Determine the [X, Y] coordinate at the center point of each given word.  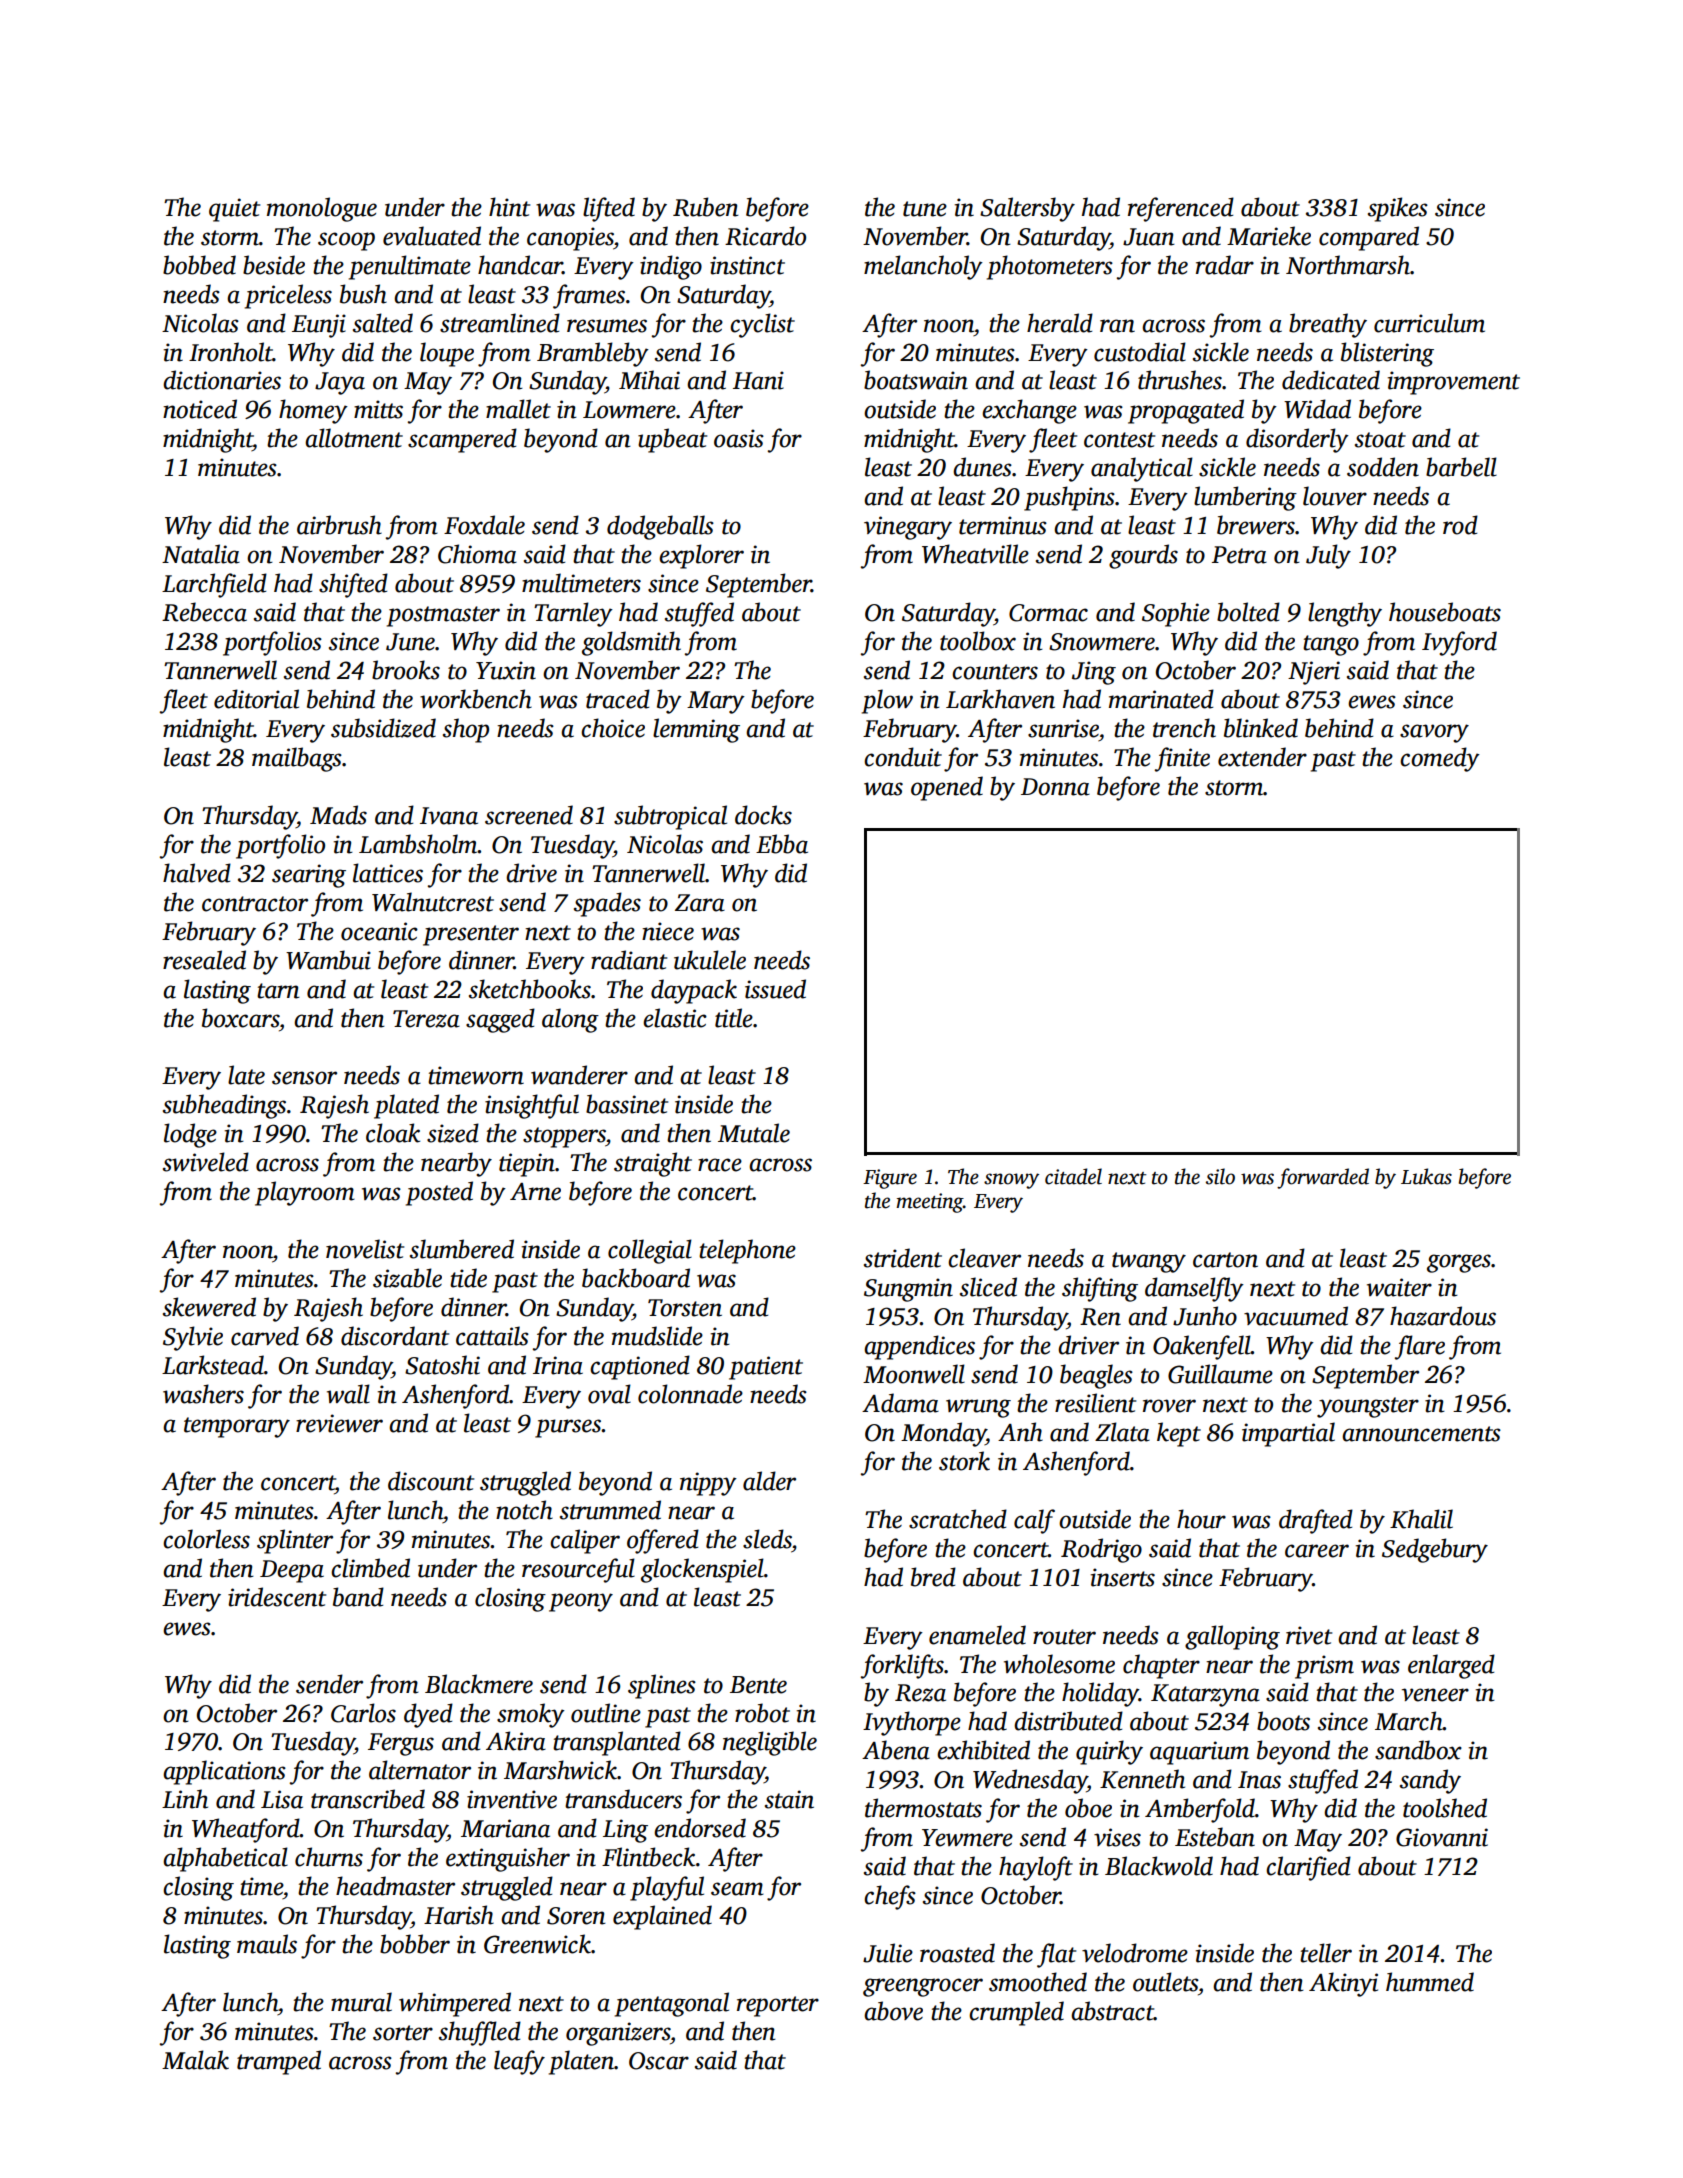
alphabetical [225, 1859]
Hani [758, 380]
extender [1262, 757]
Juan [1149, 237]
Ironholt [231, 352]
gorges [1459, 1263]
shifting [1100, 1289]
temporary [237, 1427]
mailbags [297, 759]
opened [947, 788]
